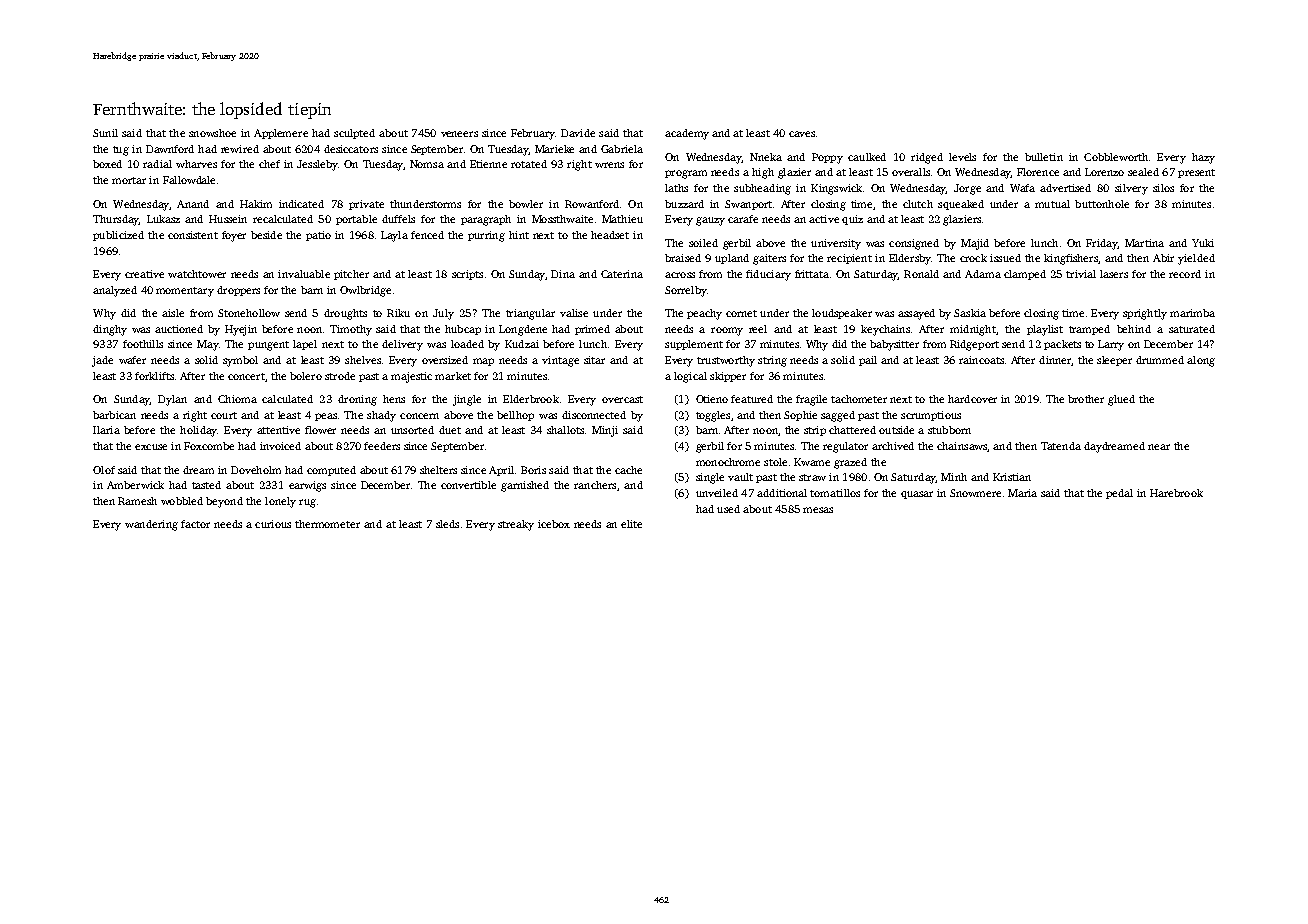 This screenshot has height=924, width=1308. I want to click on advertised, so click(1065, 188).
